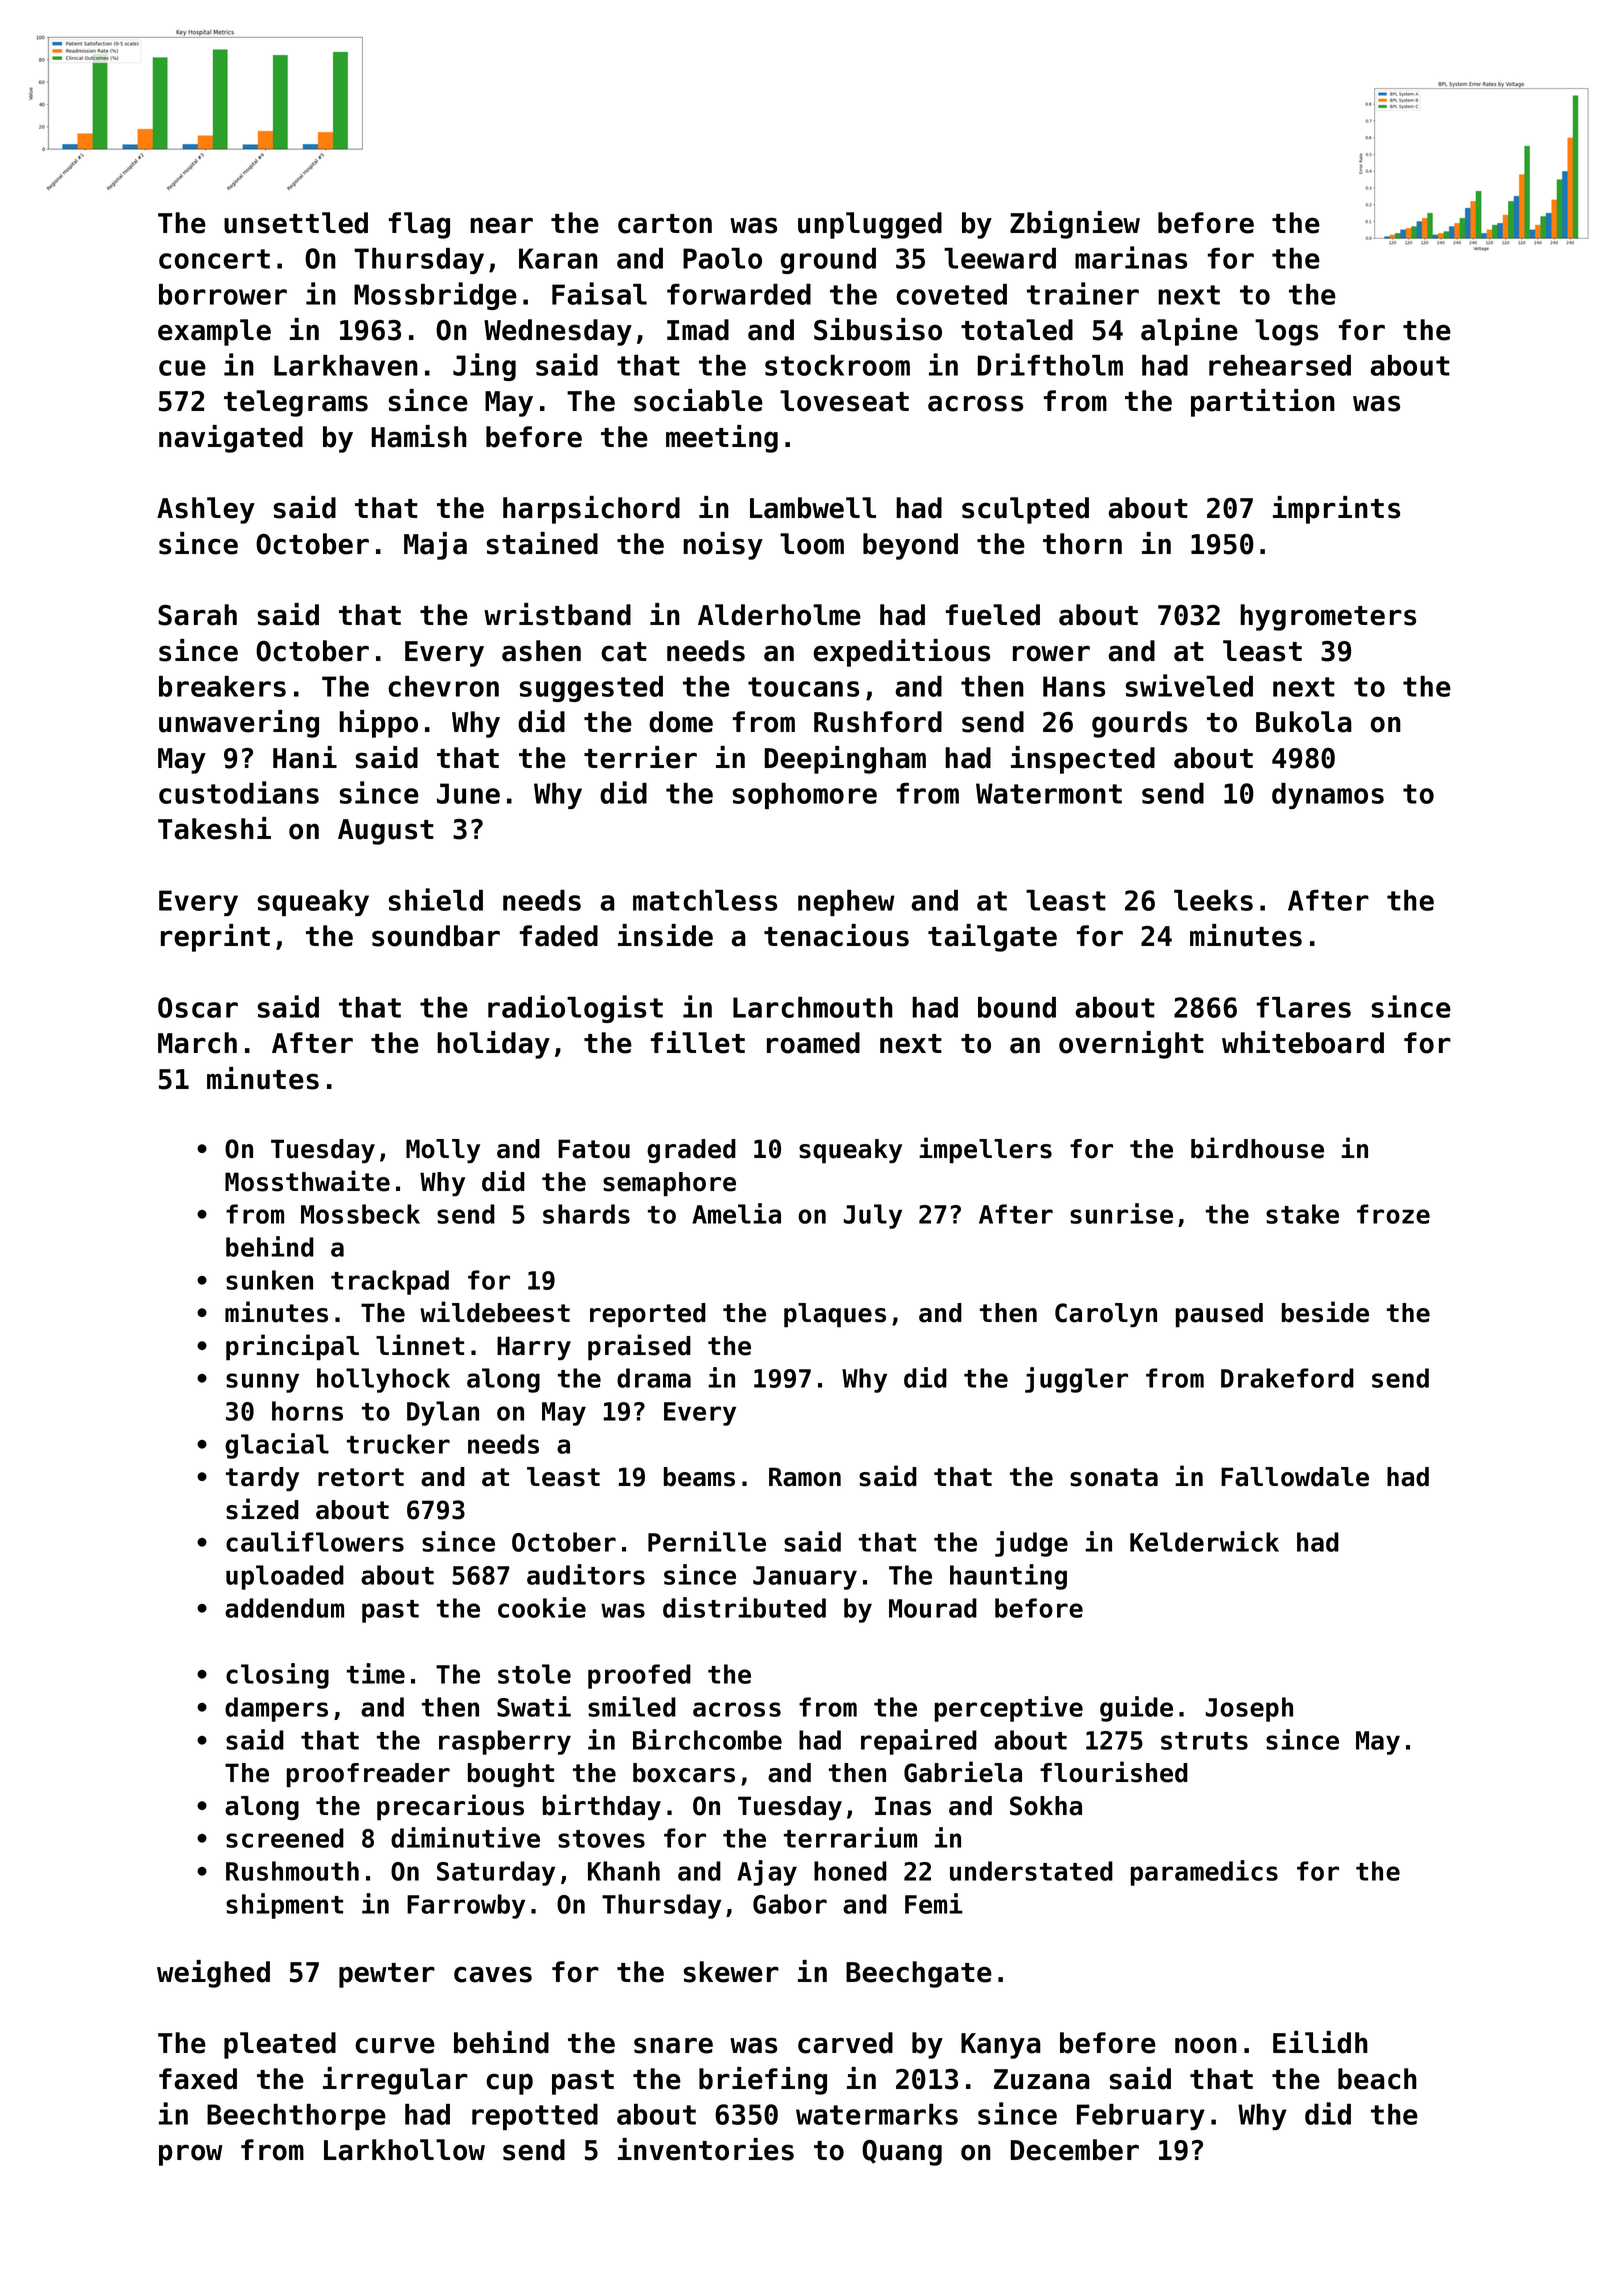 The image size is (1620, 2292). What do you see at coordinates (902, 2153) in the page?
I see `Quang` at bounding box center [902, 2153].
